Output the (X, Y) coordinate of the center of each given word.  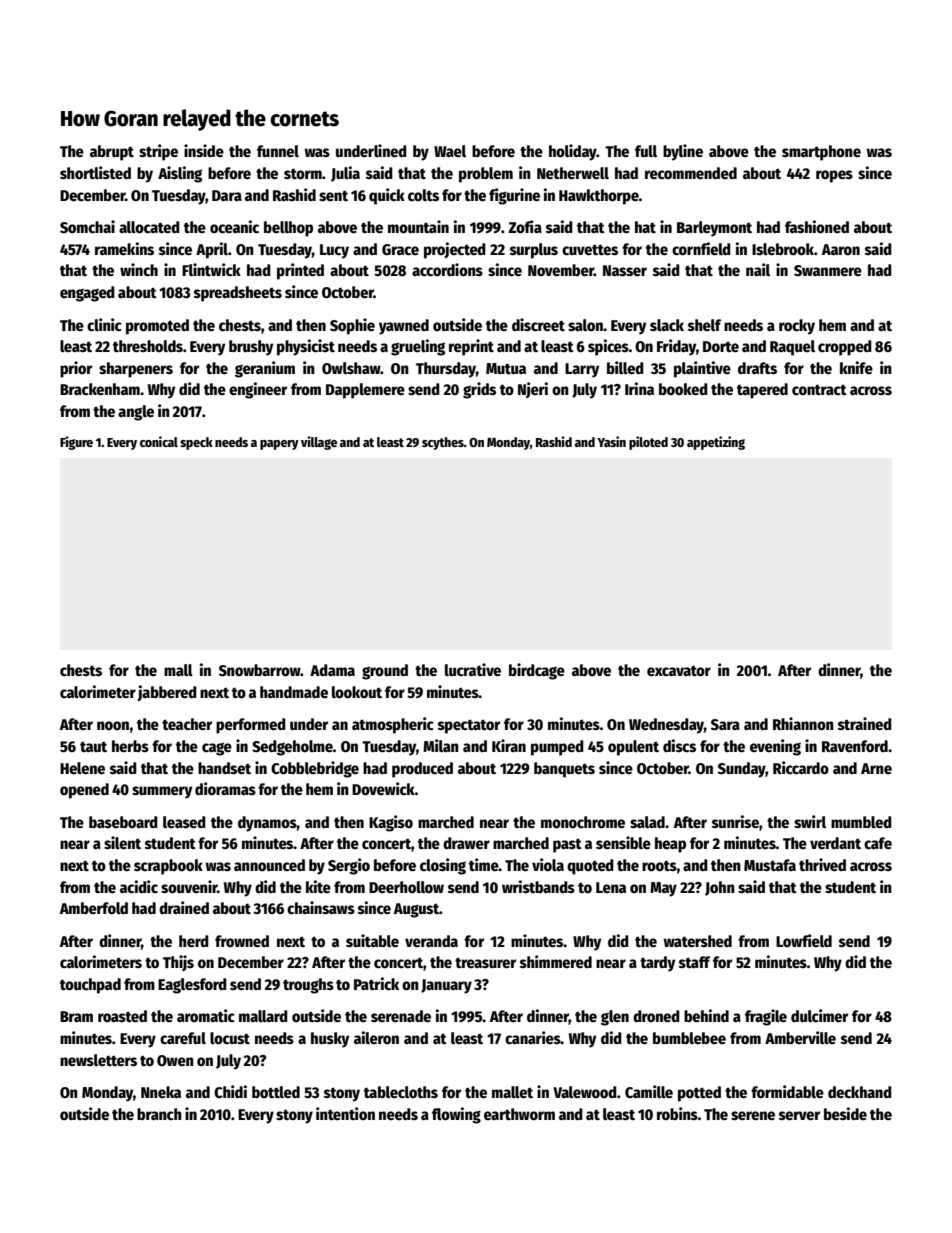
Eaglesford (192, 986)
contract (819, 389)
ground (385, 672)
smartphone (821, 153)
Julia (345, 174)
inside (204, 151)
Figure (76, 443)
